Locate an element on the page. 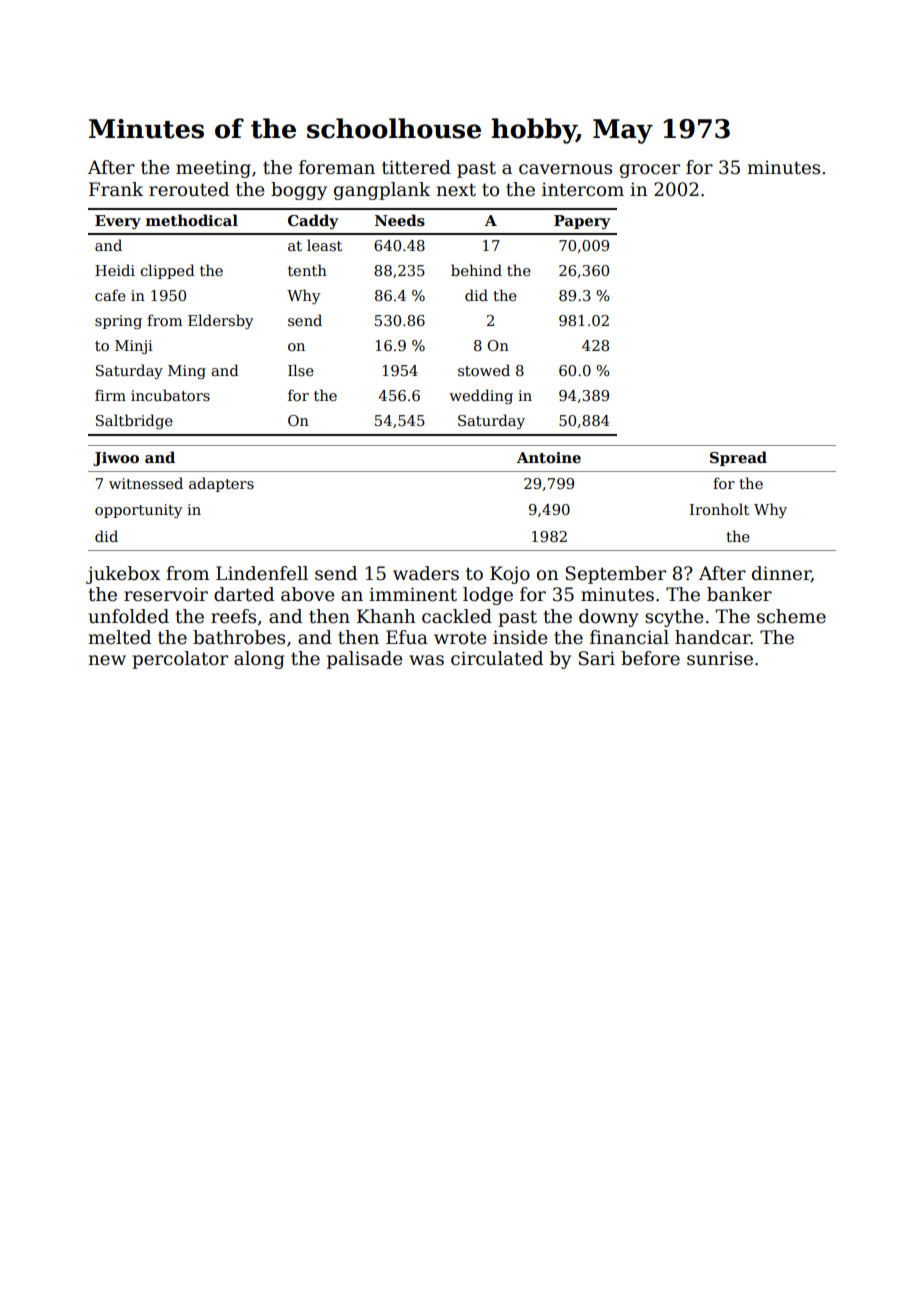  before is located at coordinates (650, 658).
